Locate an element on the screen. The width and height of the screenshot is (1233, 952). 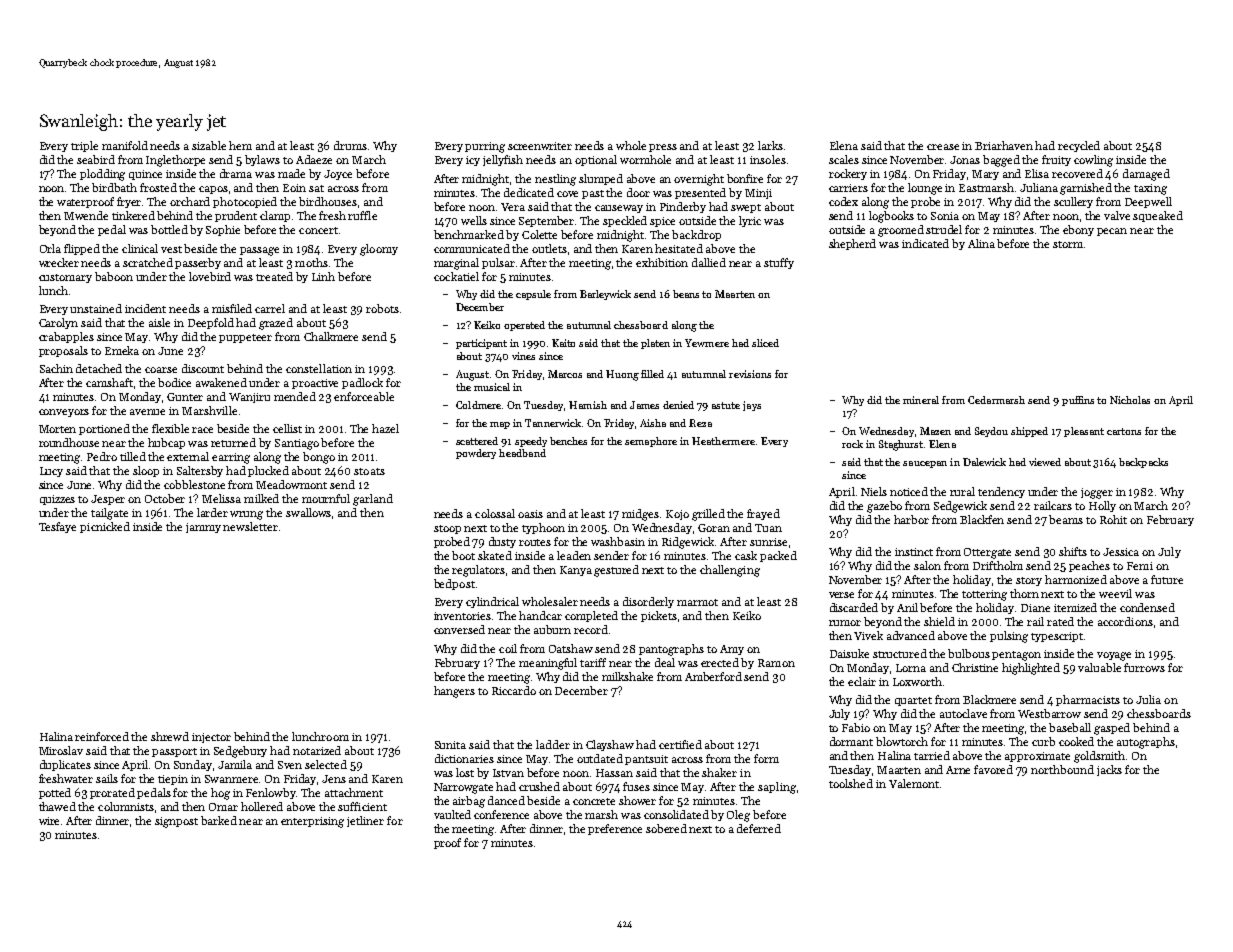
recycled is located at coordinates (1079, 146).
